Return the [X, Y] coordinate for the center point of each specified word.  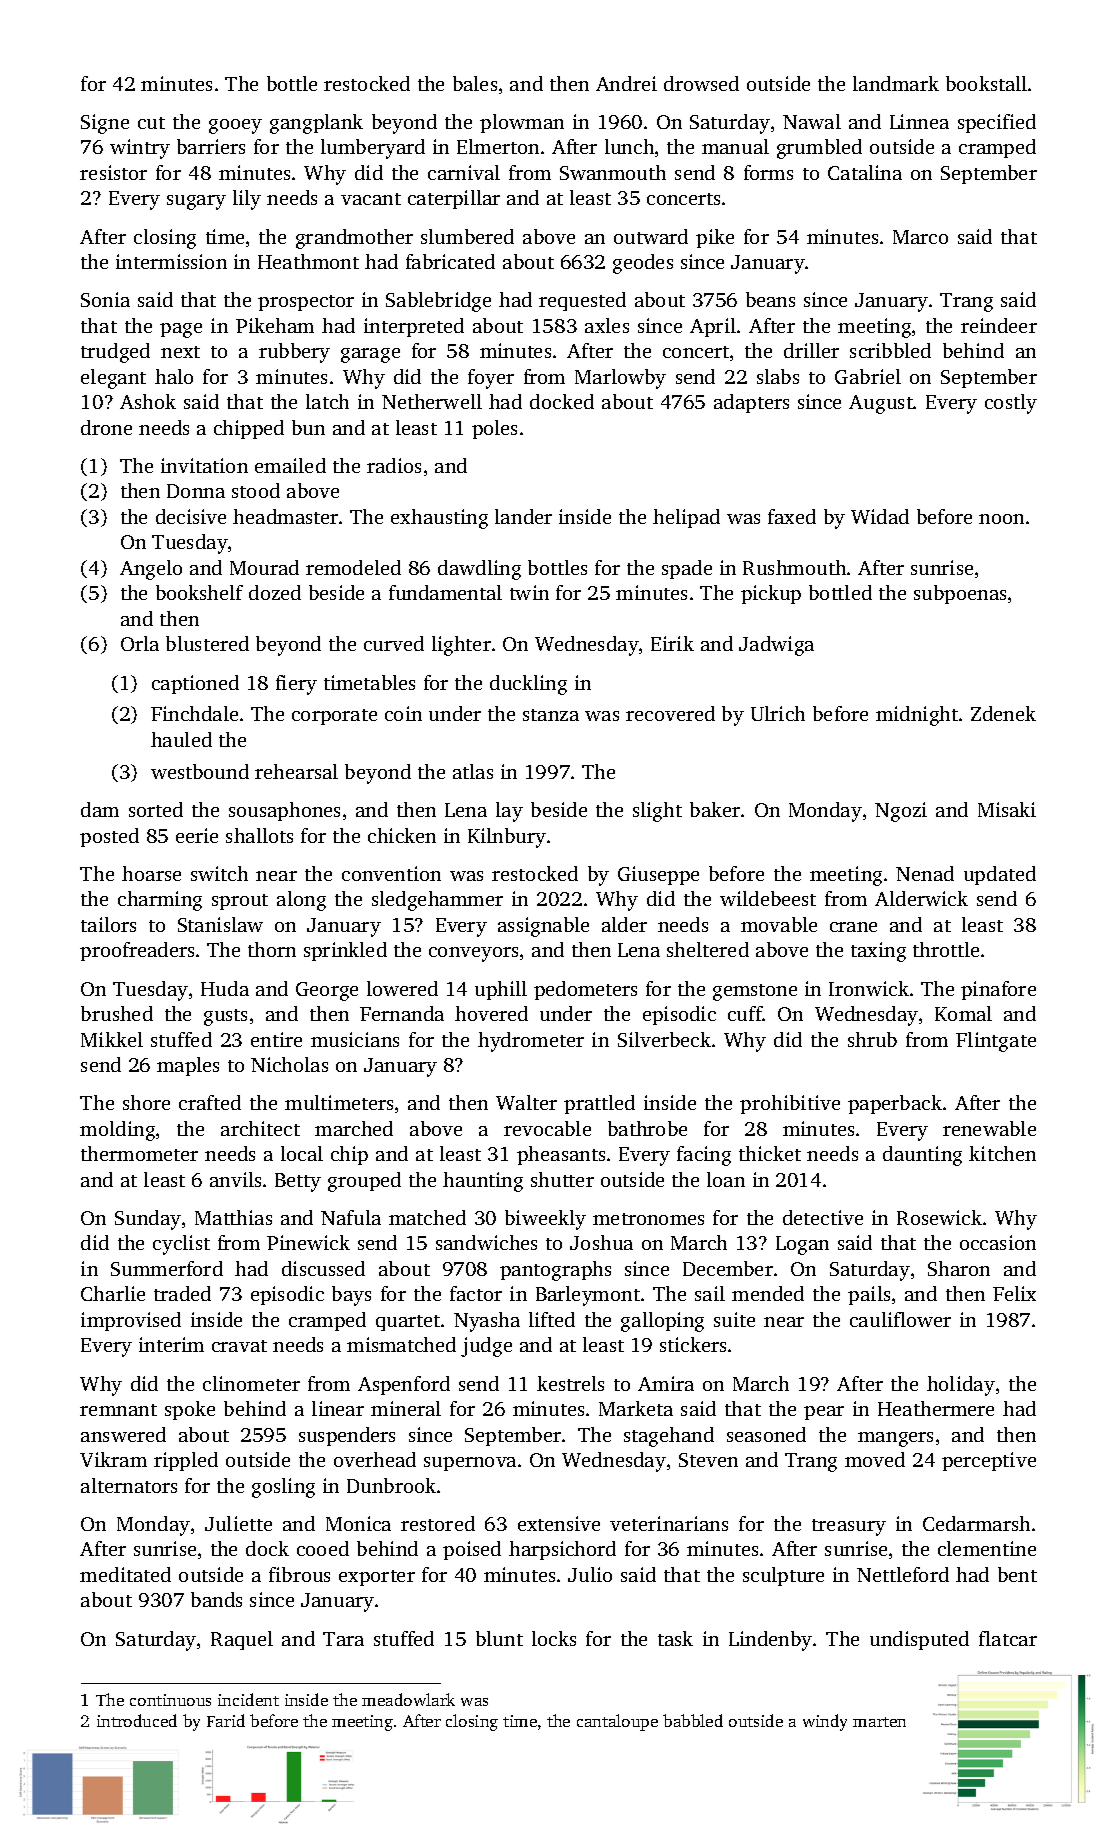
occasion [998, 1242]
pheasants [561, 1155]
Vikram [113, 1459]
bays [351, 1296]
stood [256, 490]
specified [997, 123]
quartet [408, 1323]
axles [607, 325]
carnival [464, 172]
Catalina [865, 172]
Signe [105, 124]
